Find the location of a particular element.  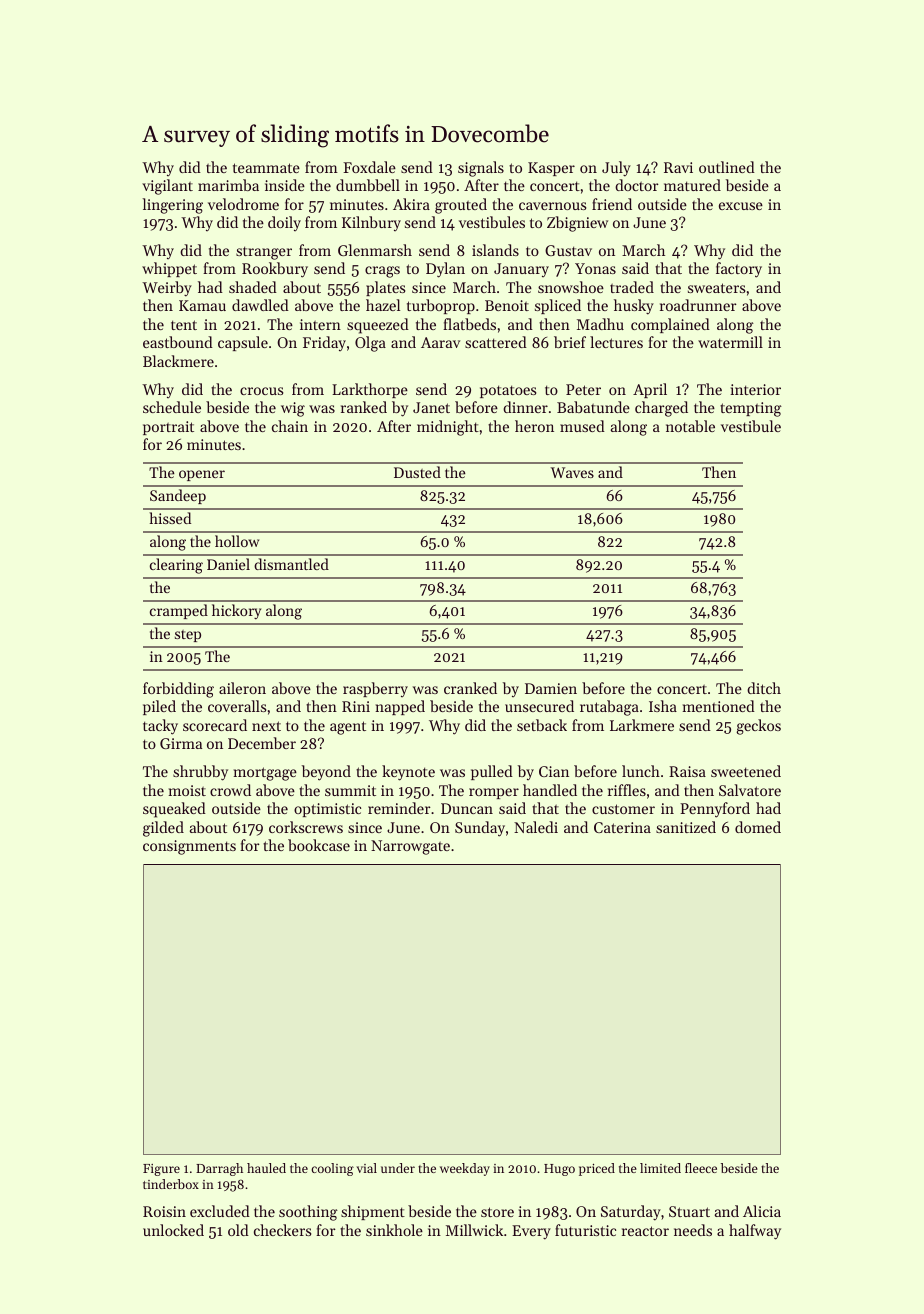

squeezed is located at coordinates (378, 326).
